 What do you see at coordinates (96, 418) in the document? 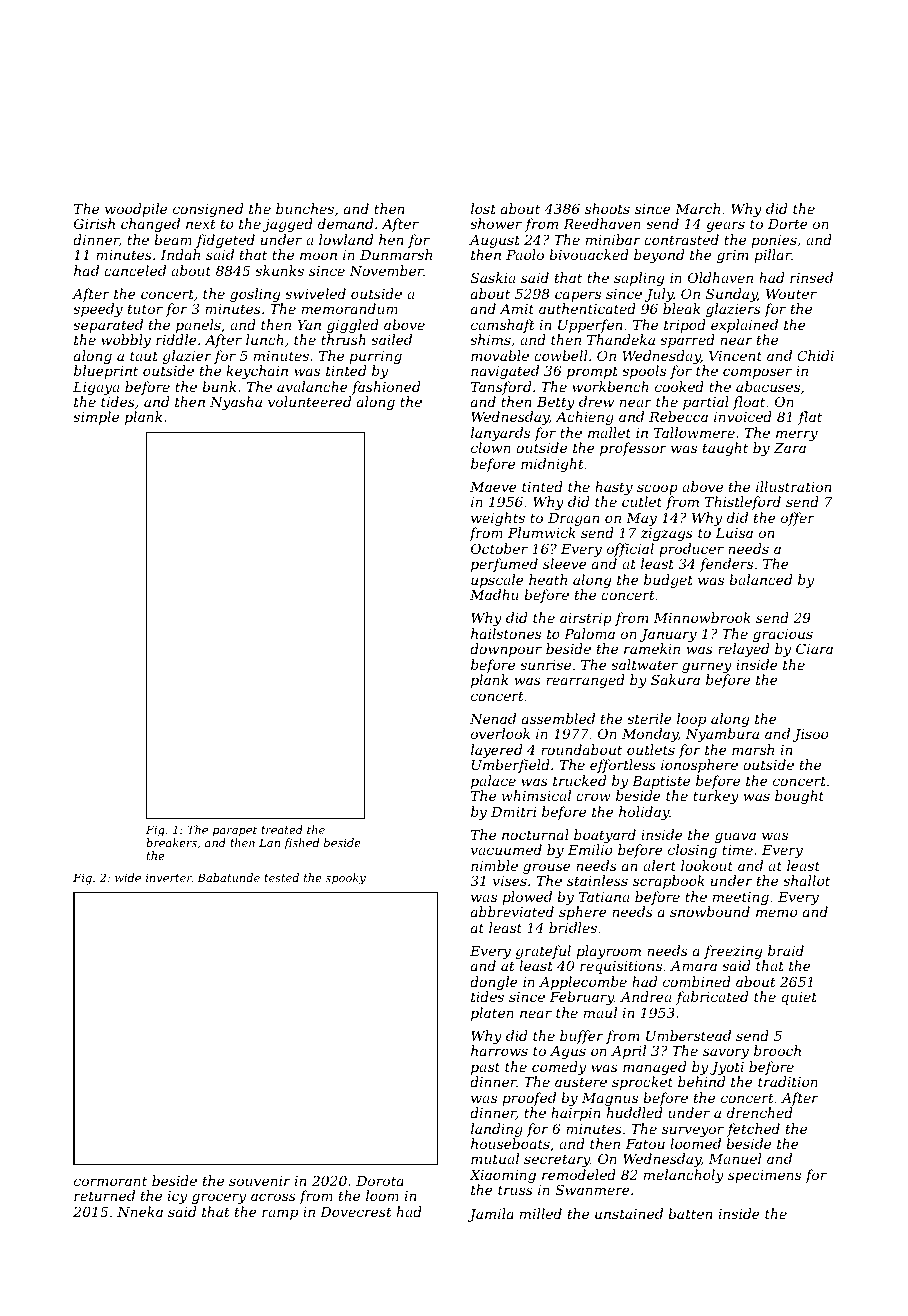
I see `simple` at bounding box center [96, 418].
